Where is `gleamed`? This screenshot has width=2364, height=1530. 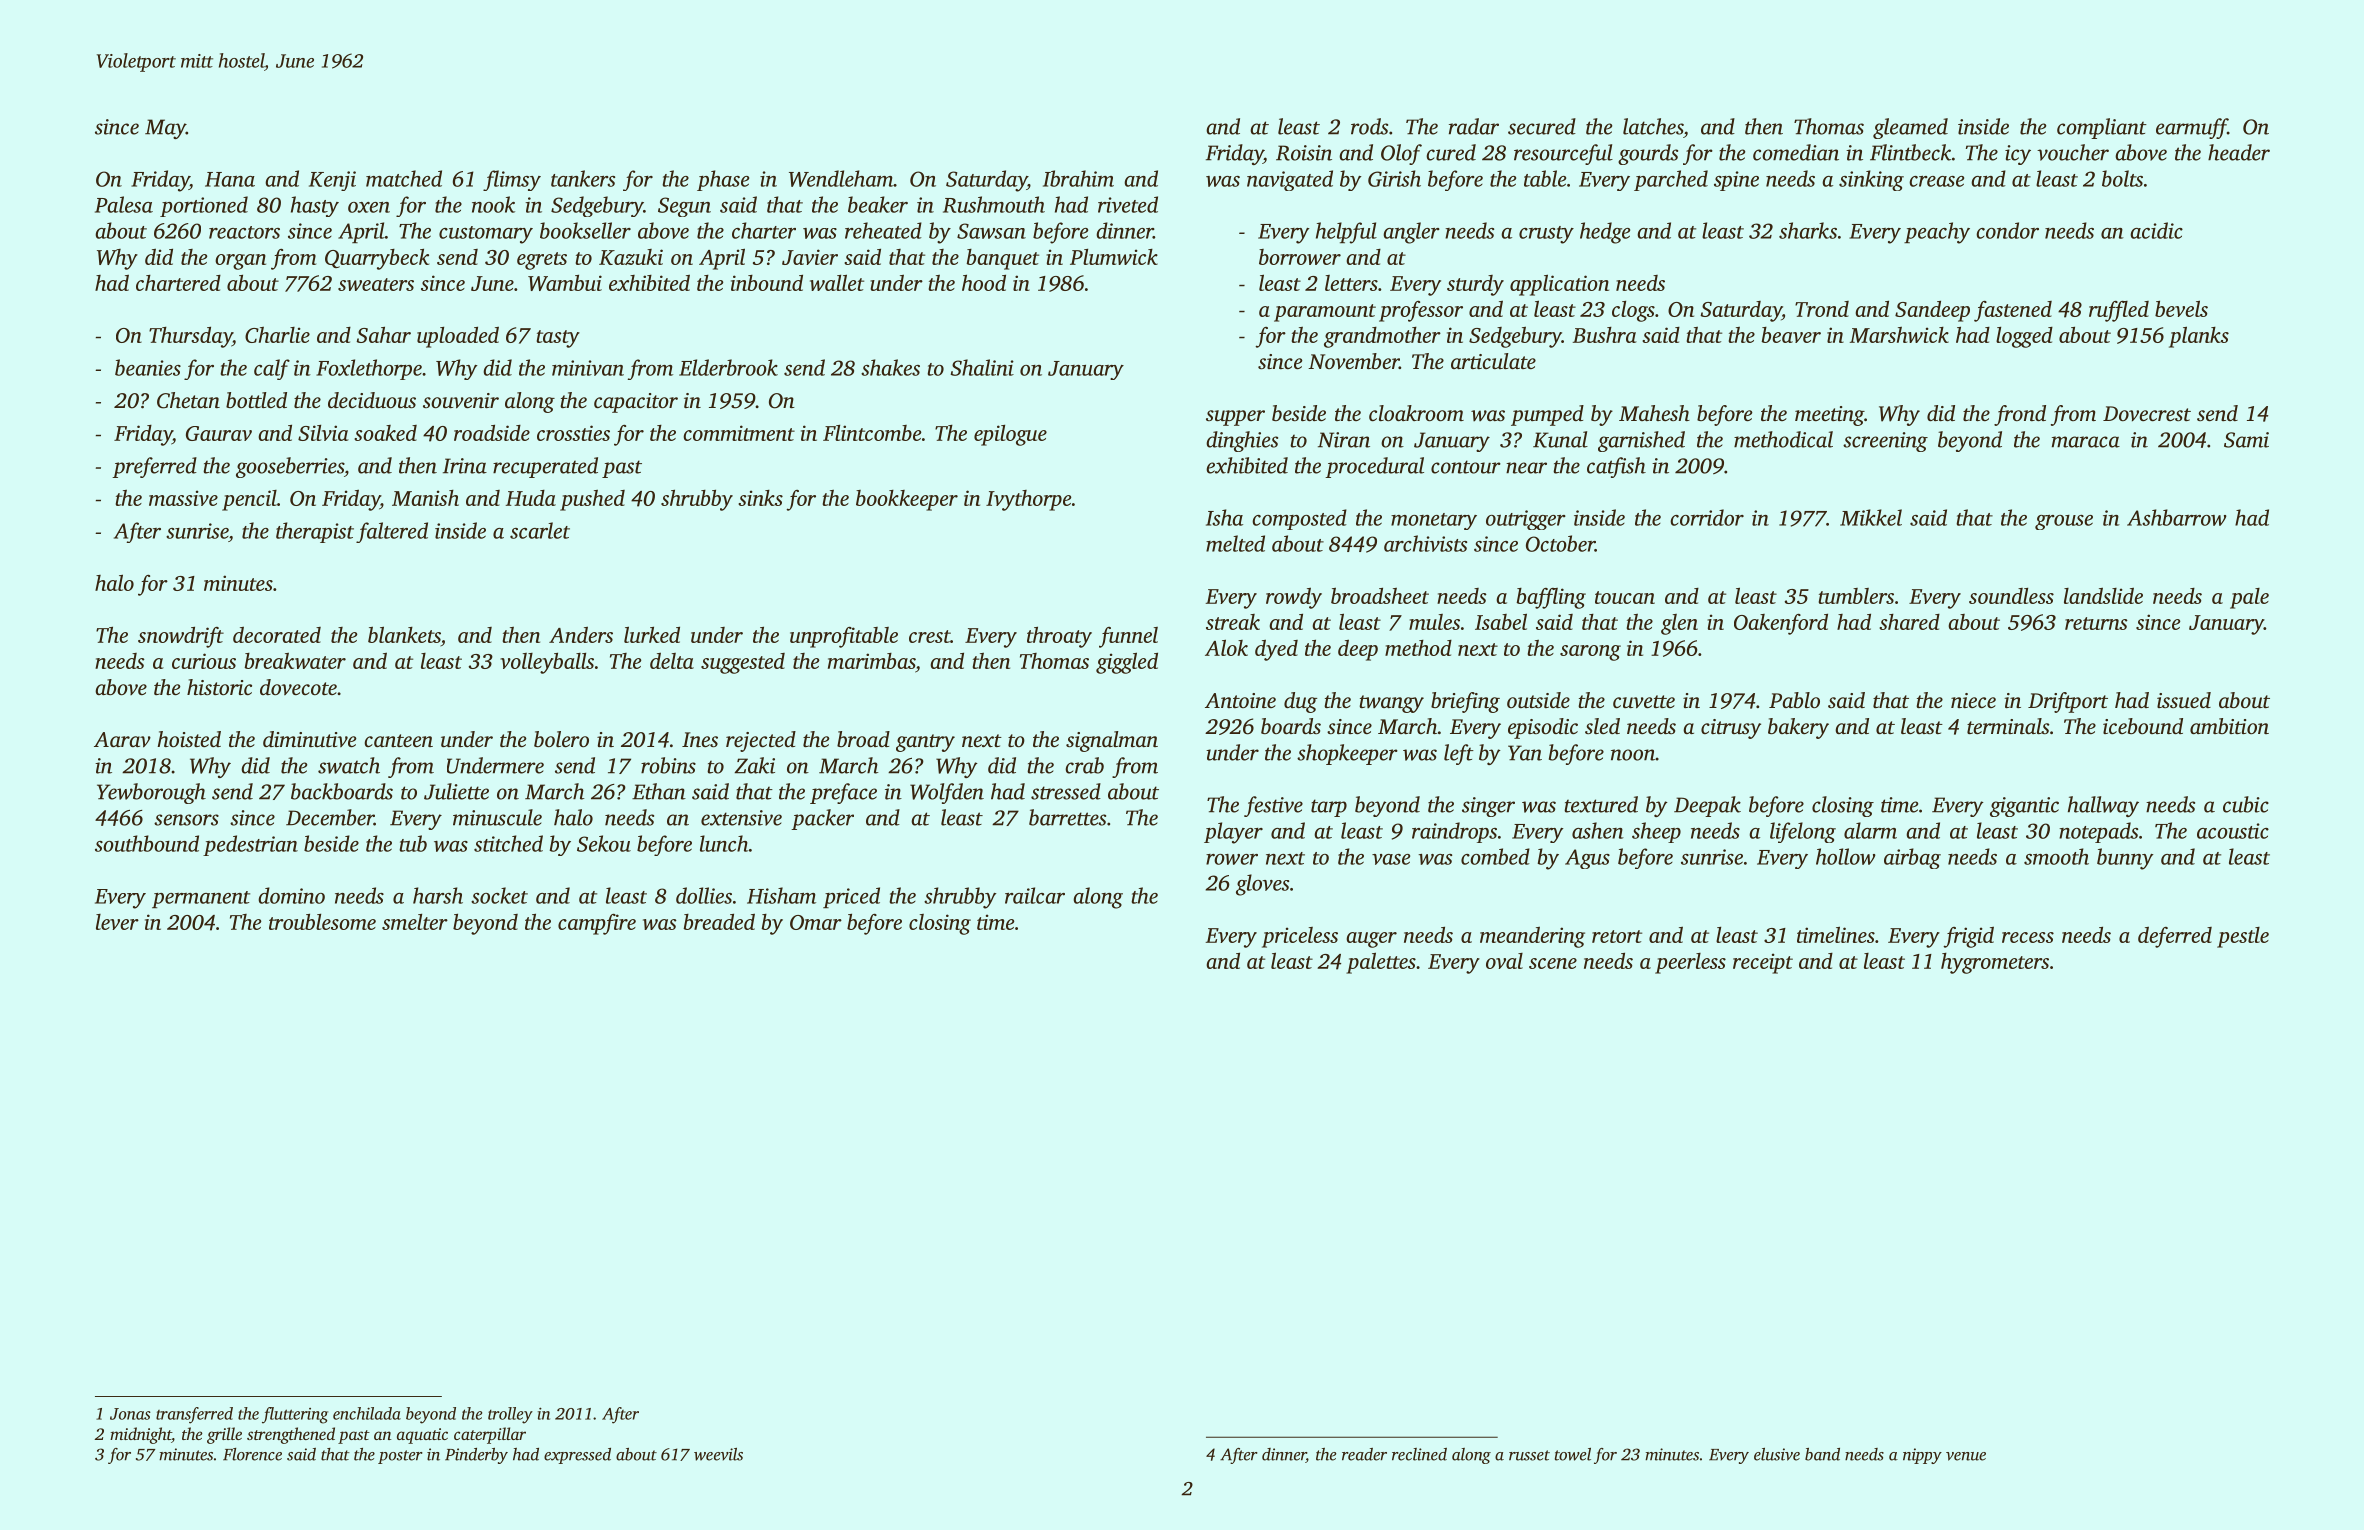 gleamed is located at coordinates (1910, 128).
